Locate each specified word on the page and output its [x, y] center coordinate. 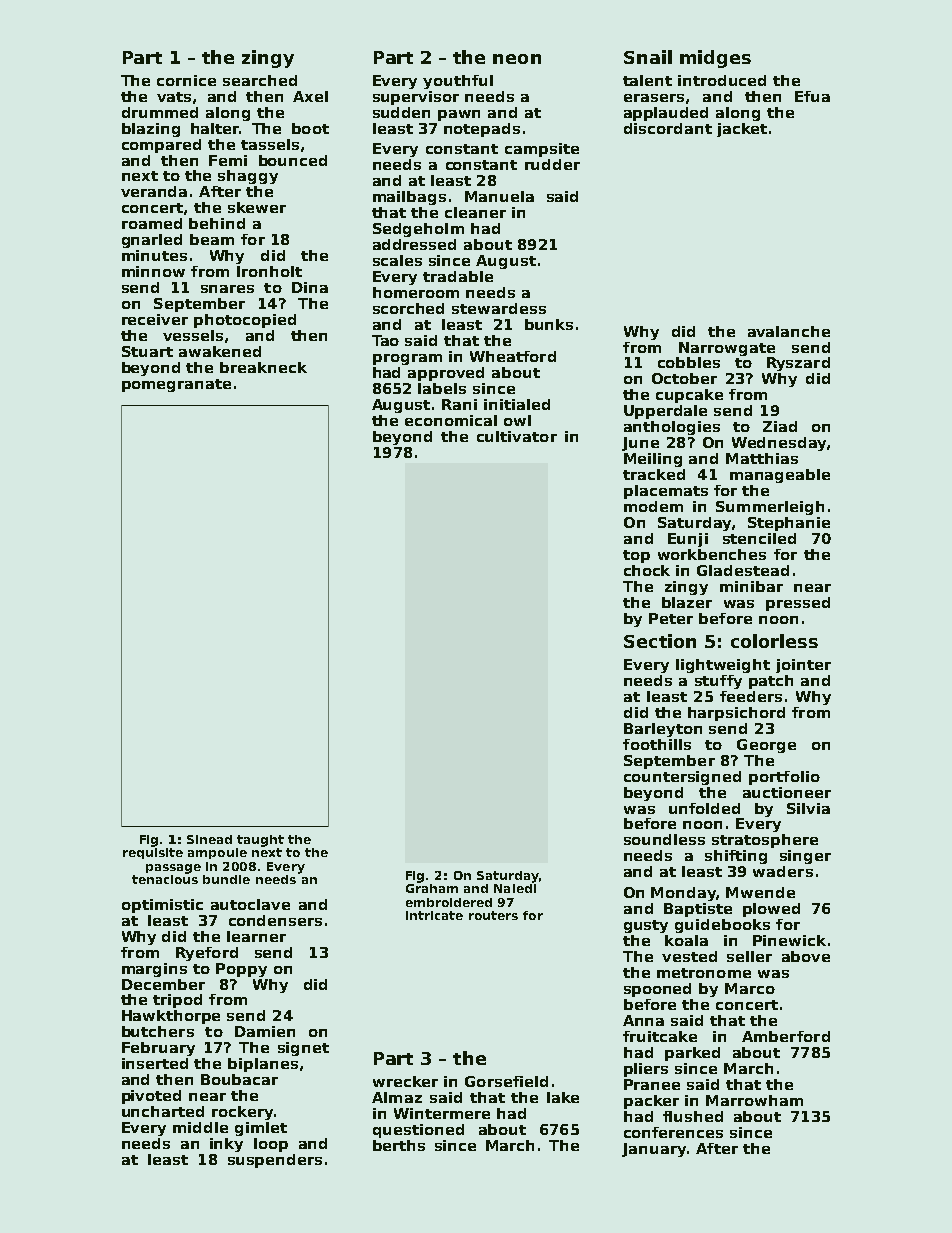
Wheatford [513, 356]
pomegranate [176, 385]
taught [260, 841]
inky [226, 1145]
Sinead [209, 839]
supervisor [416, 98]
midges [715, 59]
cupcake [689, 396]
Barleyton [663, 730]
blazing [151, 130]
